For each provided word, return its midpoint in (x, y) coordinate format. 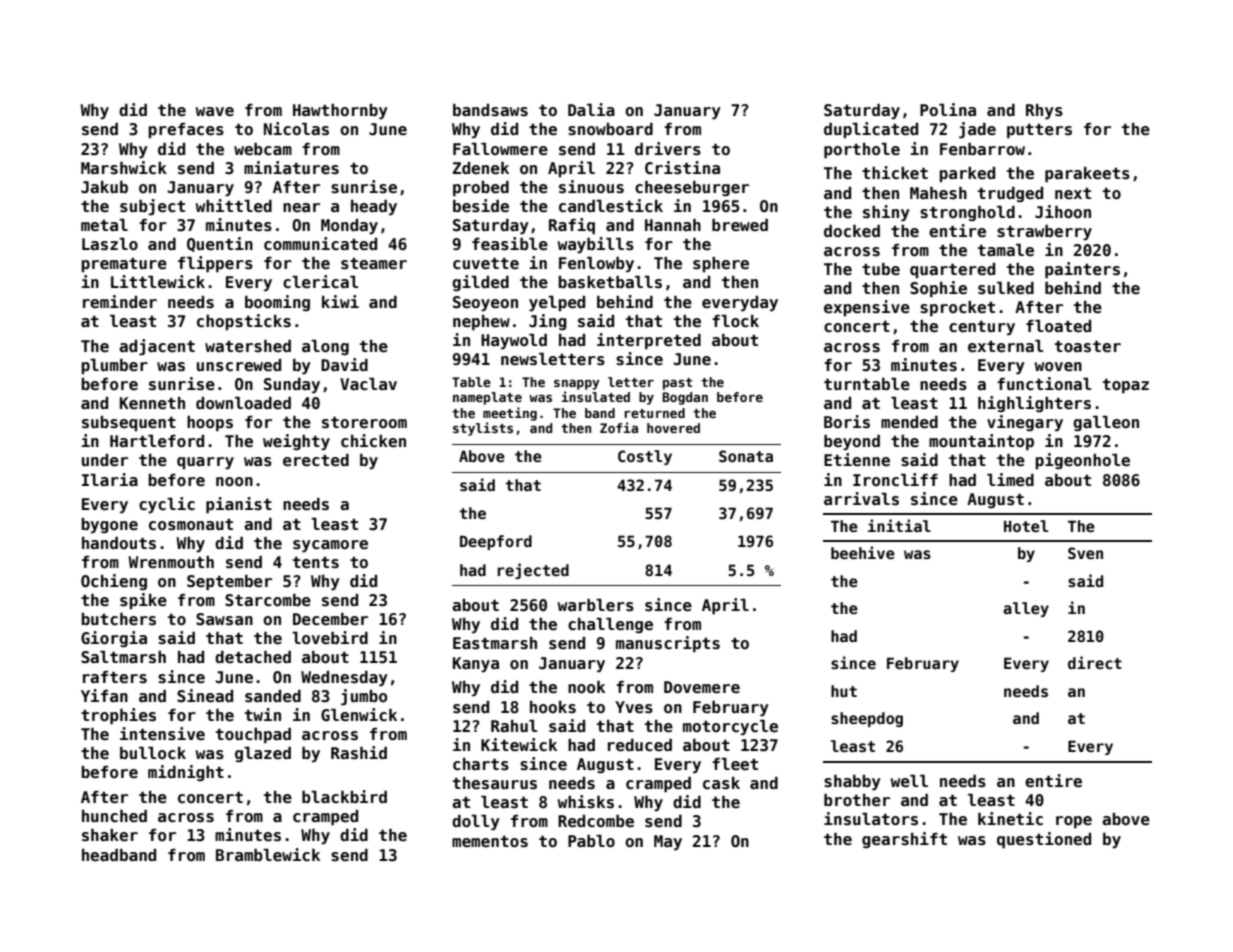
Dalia (591, 109)
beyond (852, 443)
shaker (110, 835)
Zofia (619, 427)
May (668, 843)
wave (215, 111)
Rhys (1044, 112)
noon (234, 482)
